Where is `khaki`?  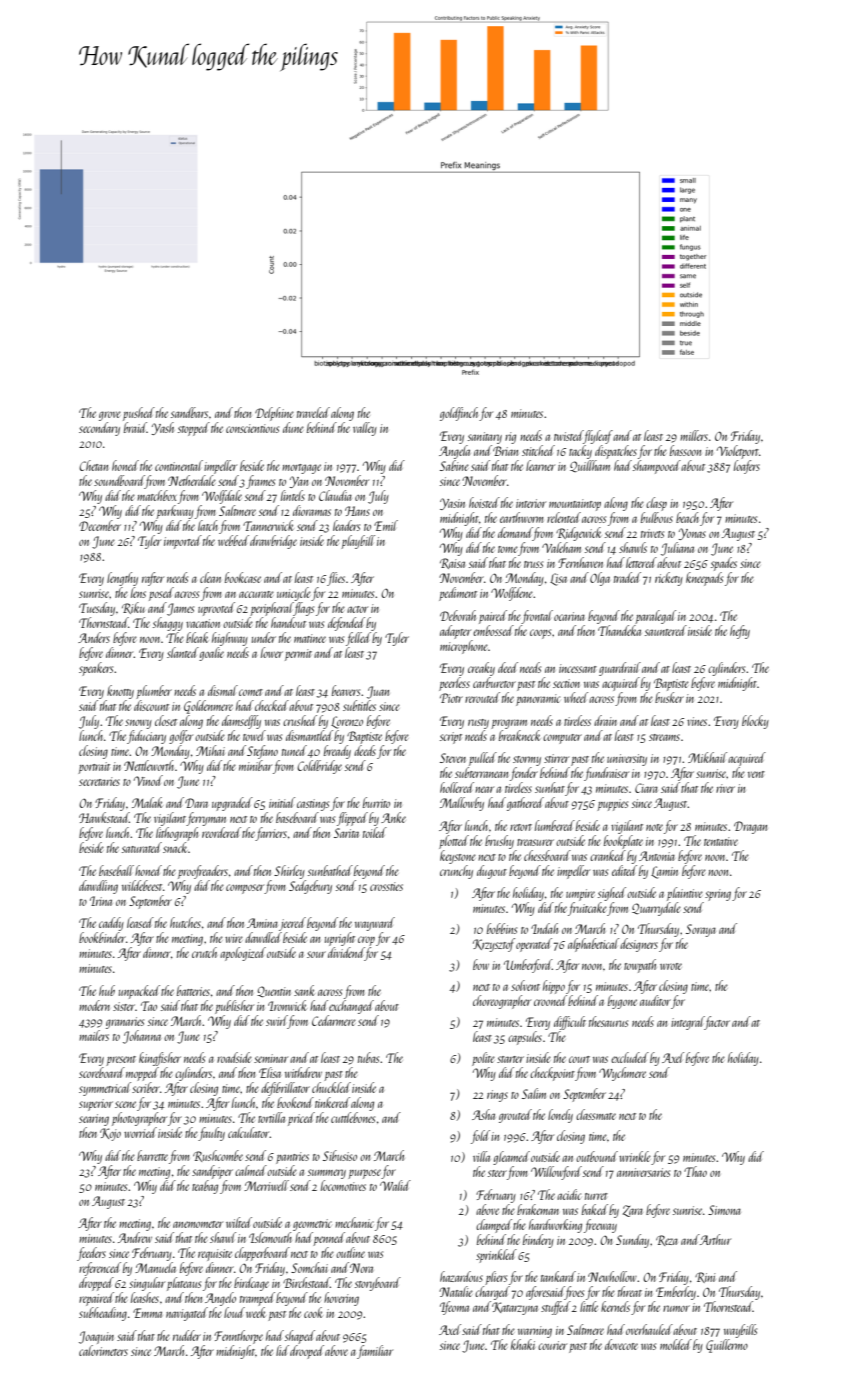 khaki is located at coordinates (523, 1344).
